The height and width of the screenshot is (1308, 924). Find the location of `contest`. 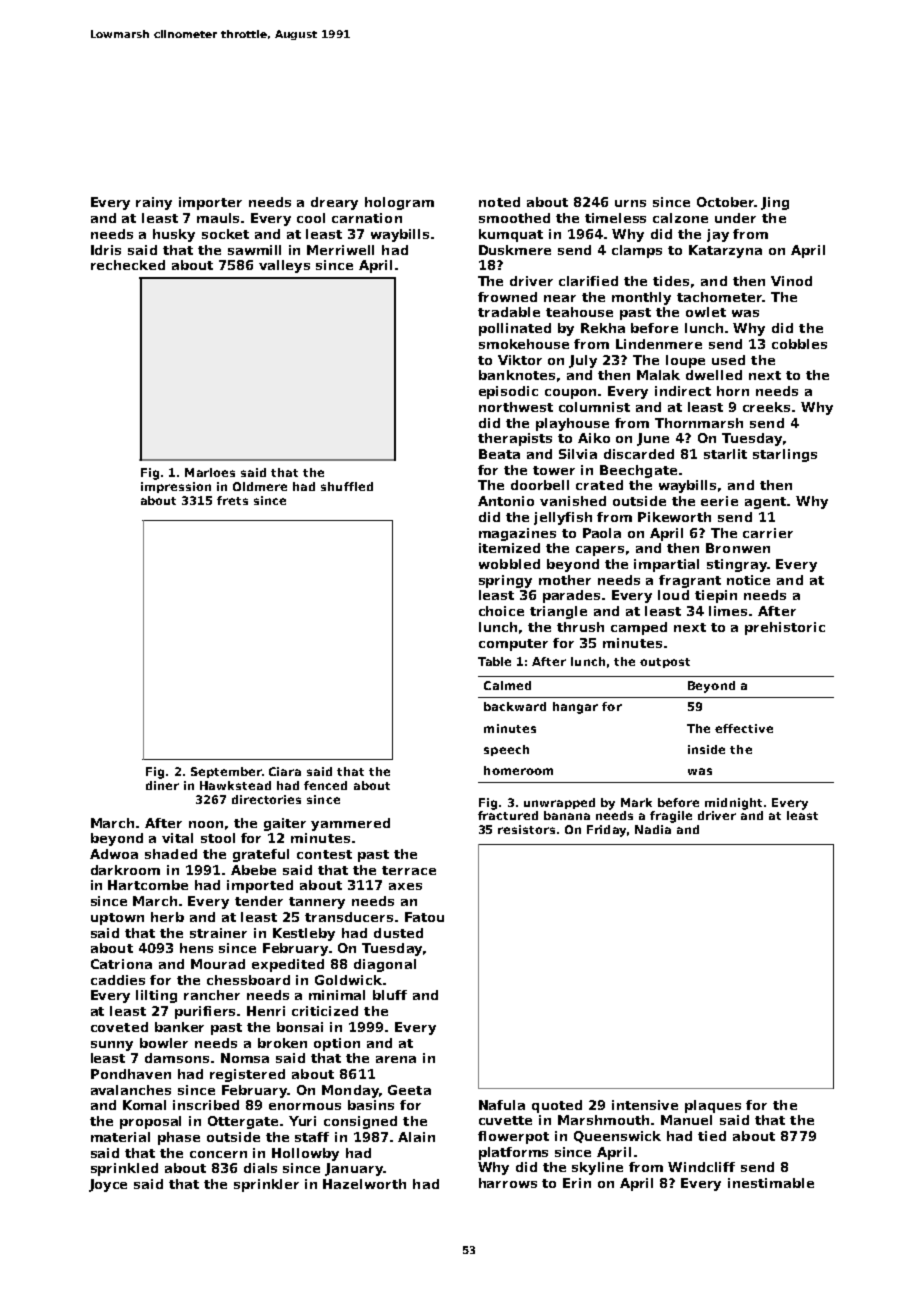

contest is located at coordinates (324, 854).
